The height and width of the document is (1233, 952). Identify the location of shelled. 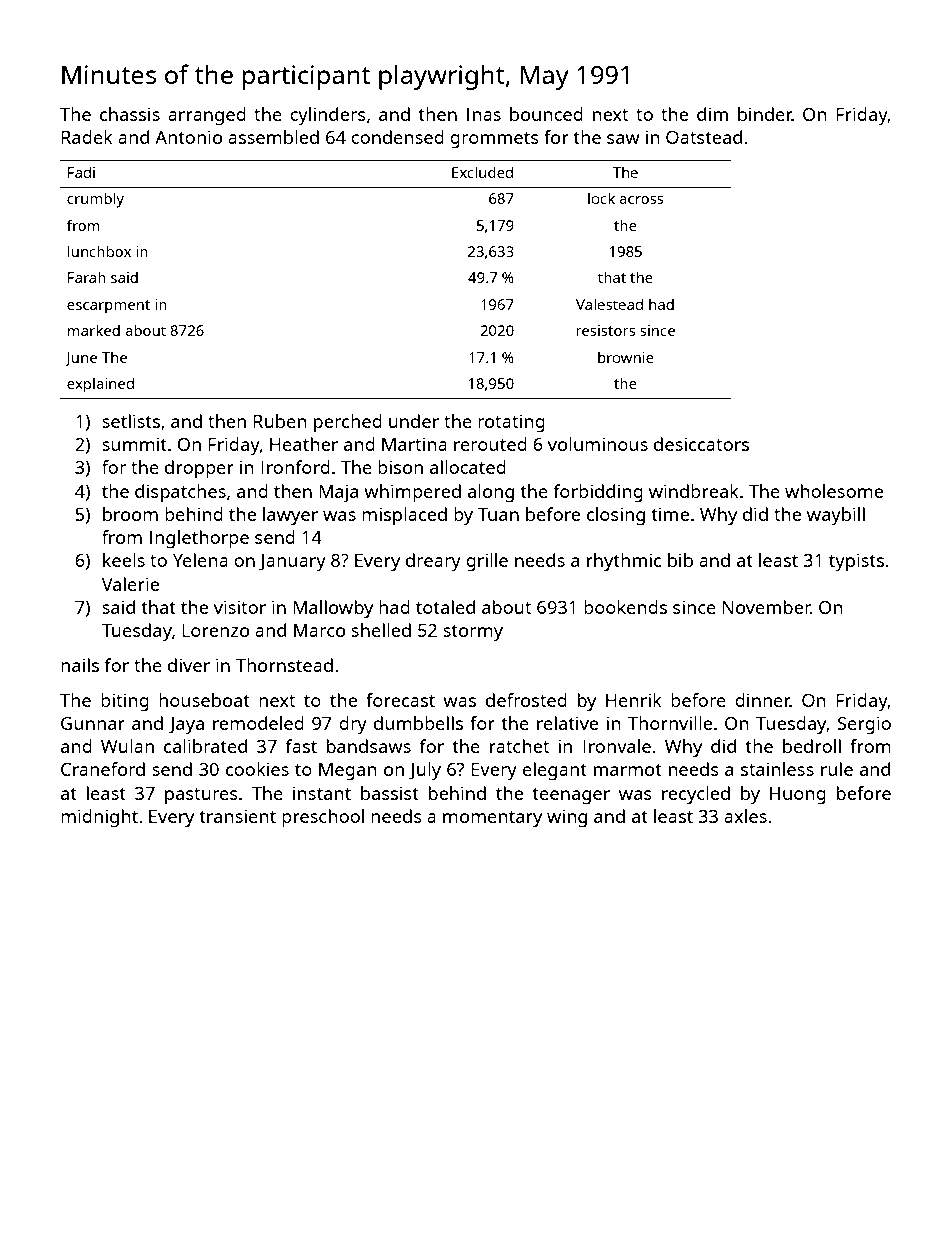
(381, 630).
